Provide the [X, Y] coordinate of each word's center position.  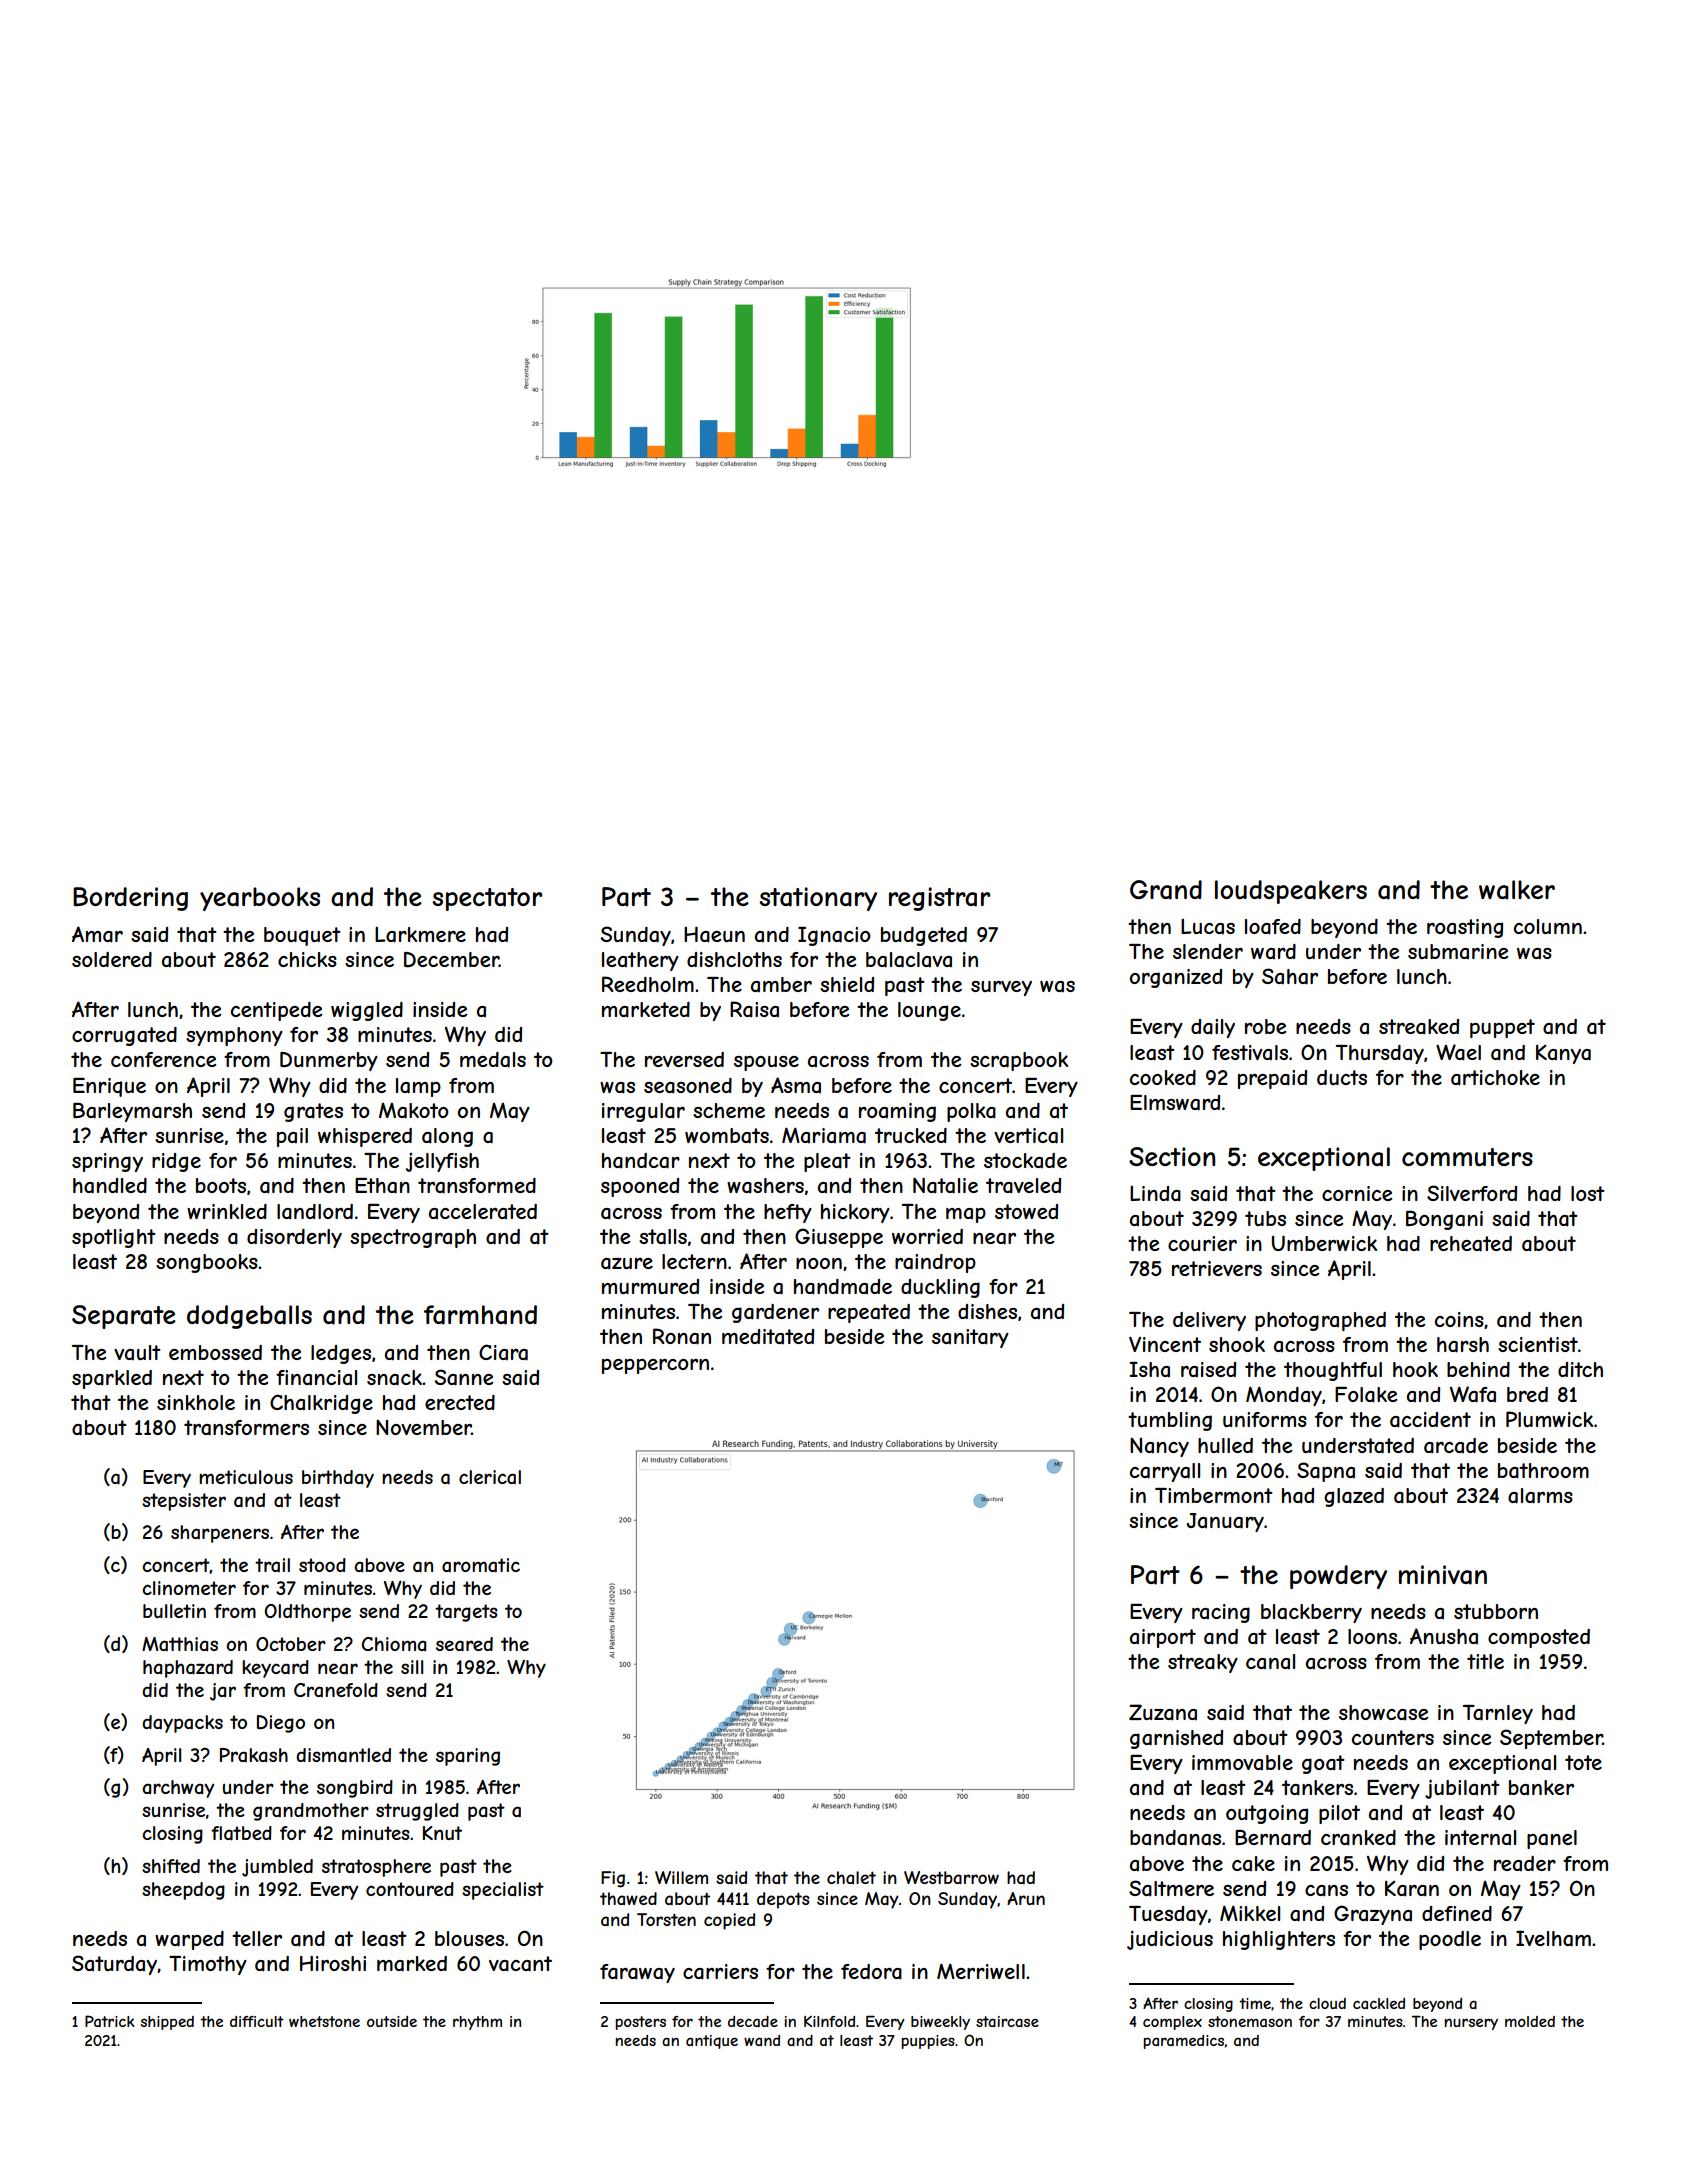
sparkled [112, 1379]
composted [1539, 1638]
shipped [167, 2023]
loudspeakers [1291, 892]
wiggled [367, 1011]
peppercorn [655, 1366]
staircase [1007, 2021]
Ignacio [834, 936]
